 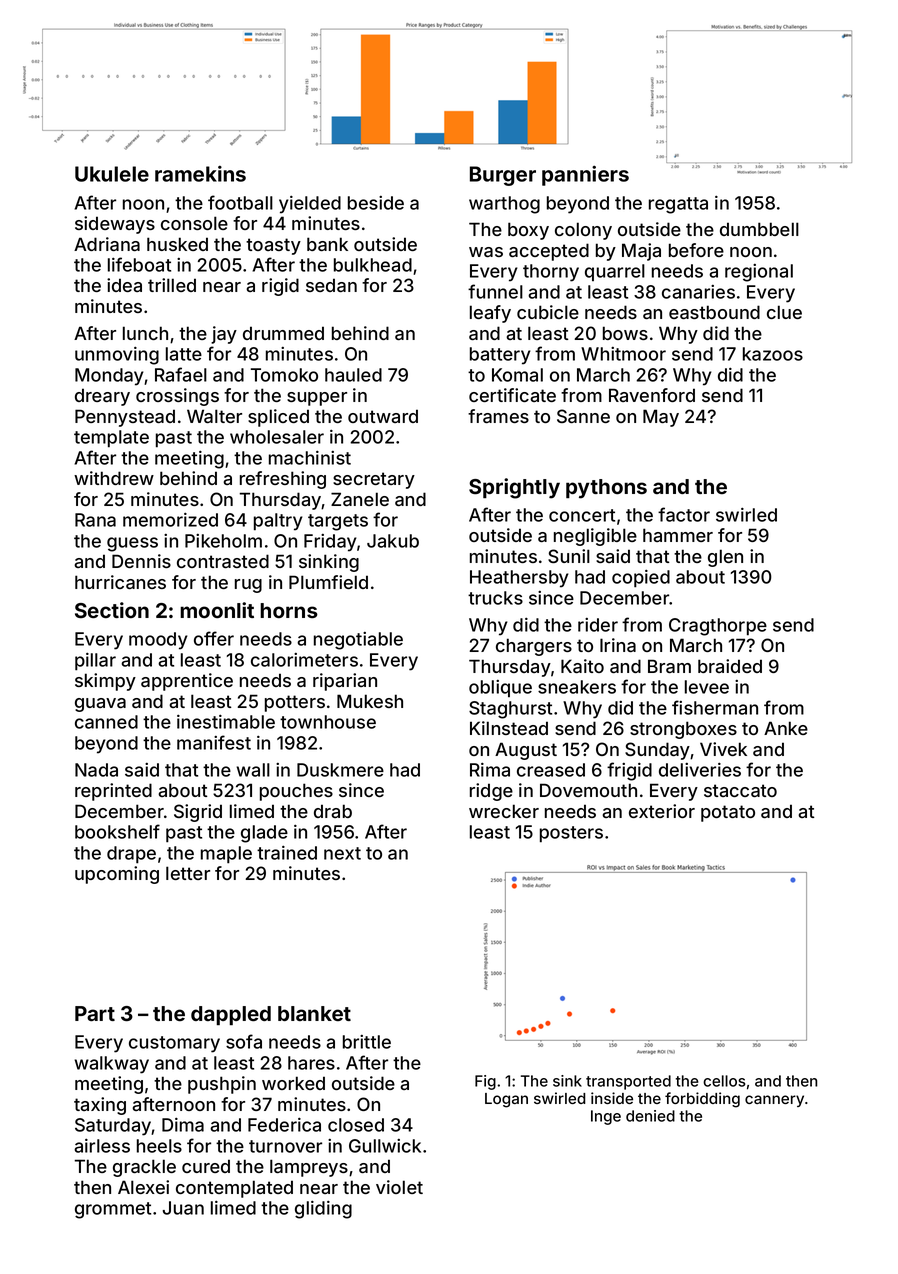 What do you see at coordinates (194, 223) in the document?
I see `console` at bounding box center [194, 223].
